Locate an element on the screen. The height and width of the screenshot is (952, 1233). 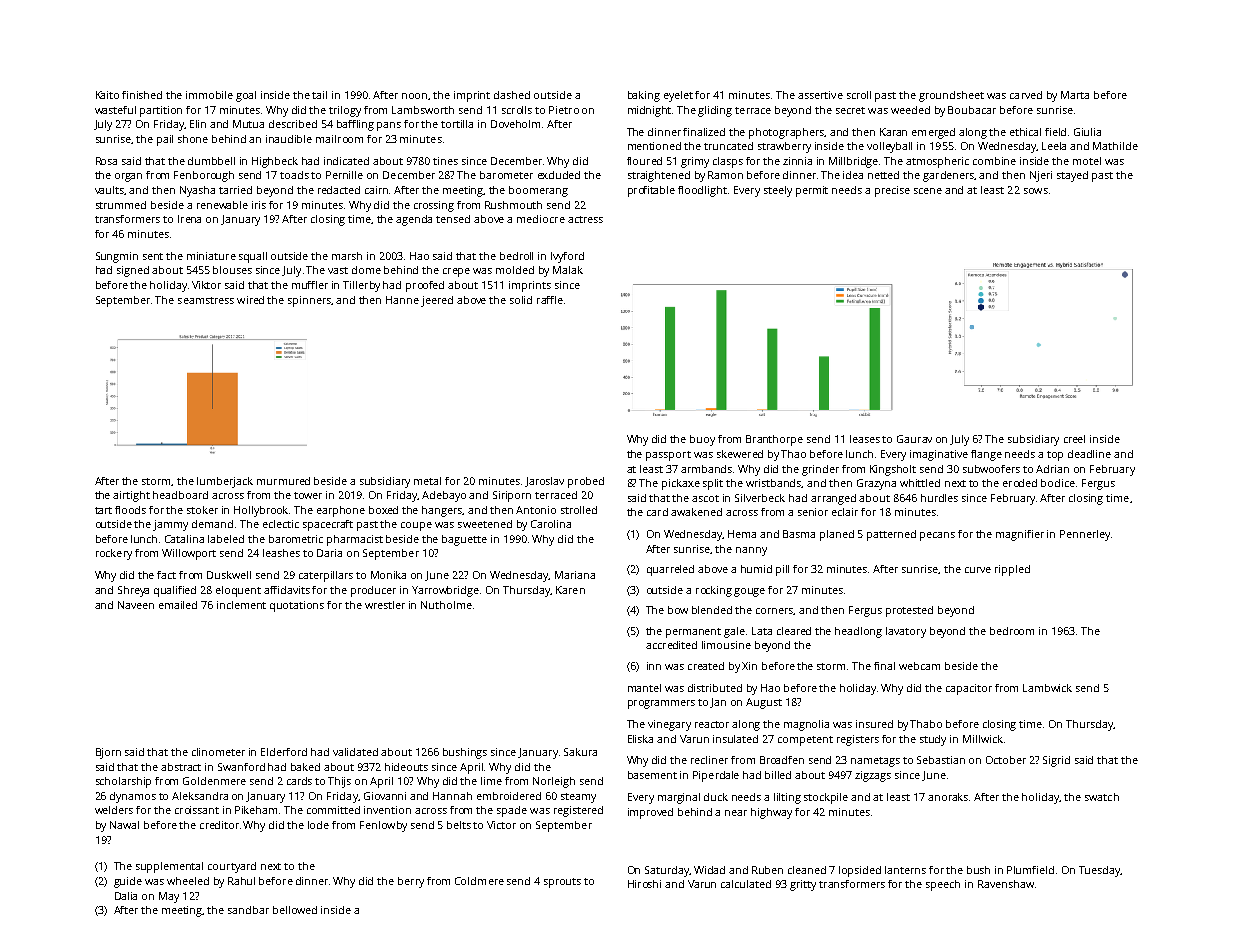
strummed is located at coordinates (121, 205).
